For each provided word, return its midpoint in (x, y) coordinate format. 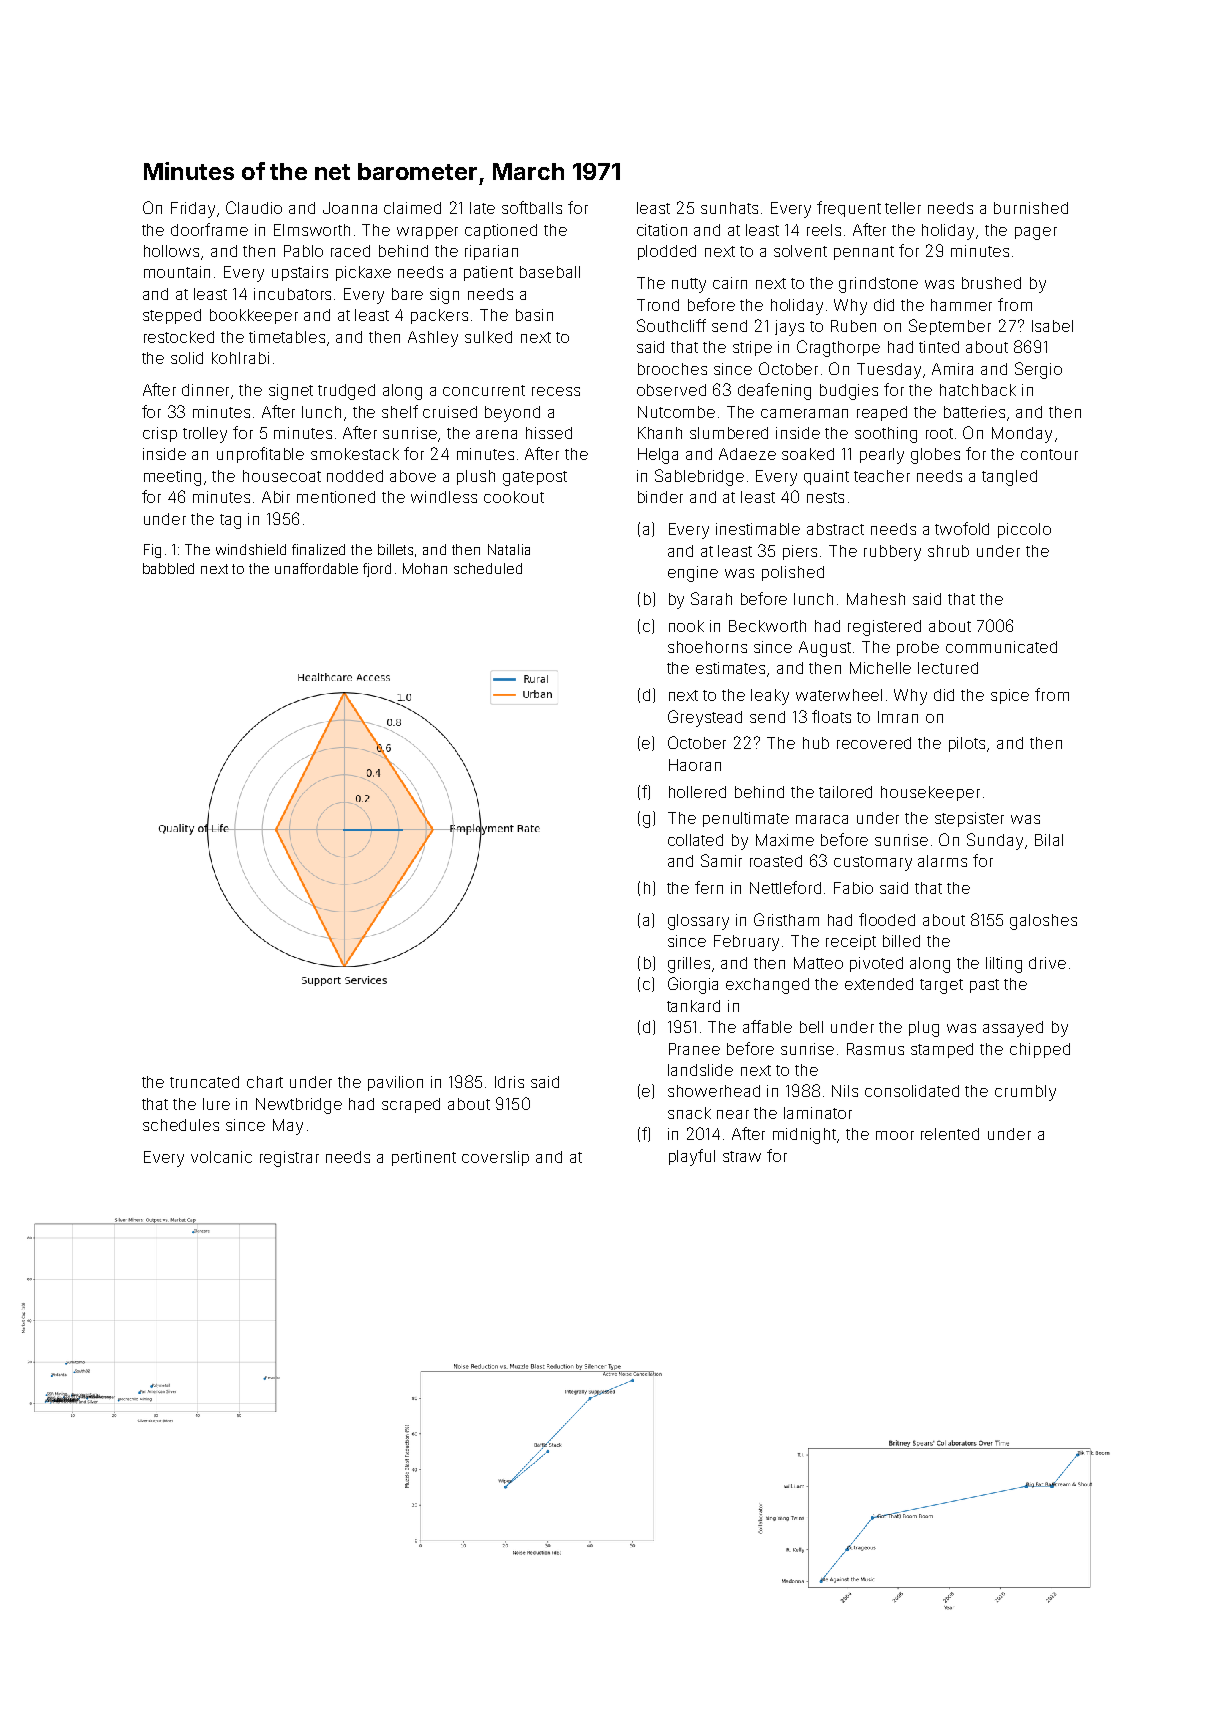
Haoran (695, 765)
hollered (697, 792)
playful (692, 1157)
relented (950, 1134)
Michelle (880, 668)
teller (903, 208)
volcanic (221, 1157)
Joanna (350, 208)
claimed (412, 208)
